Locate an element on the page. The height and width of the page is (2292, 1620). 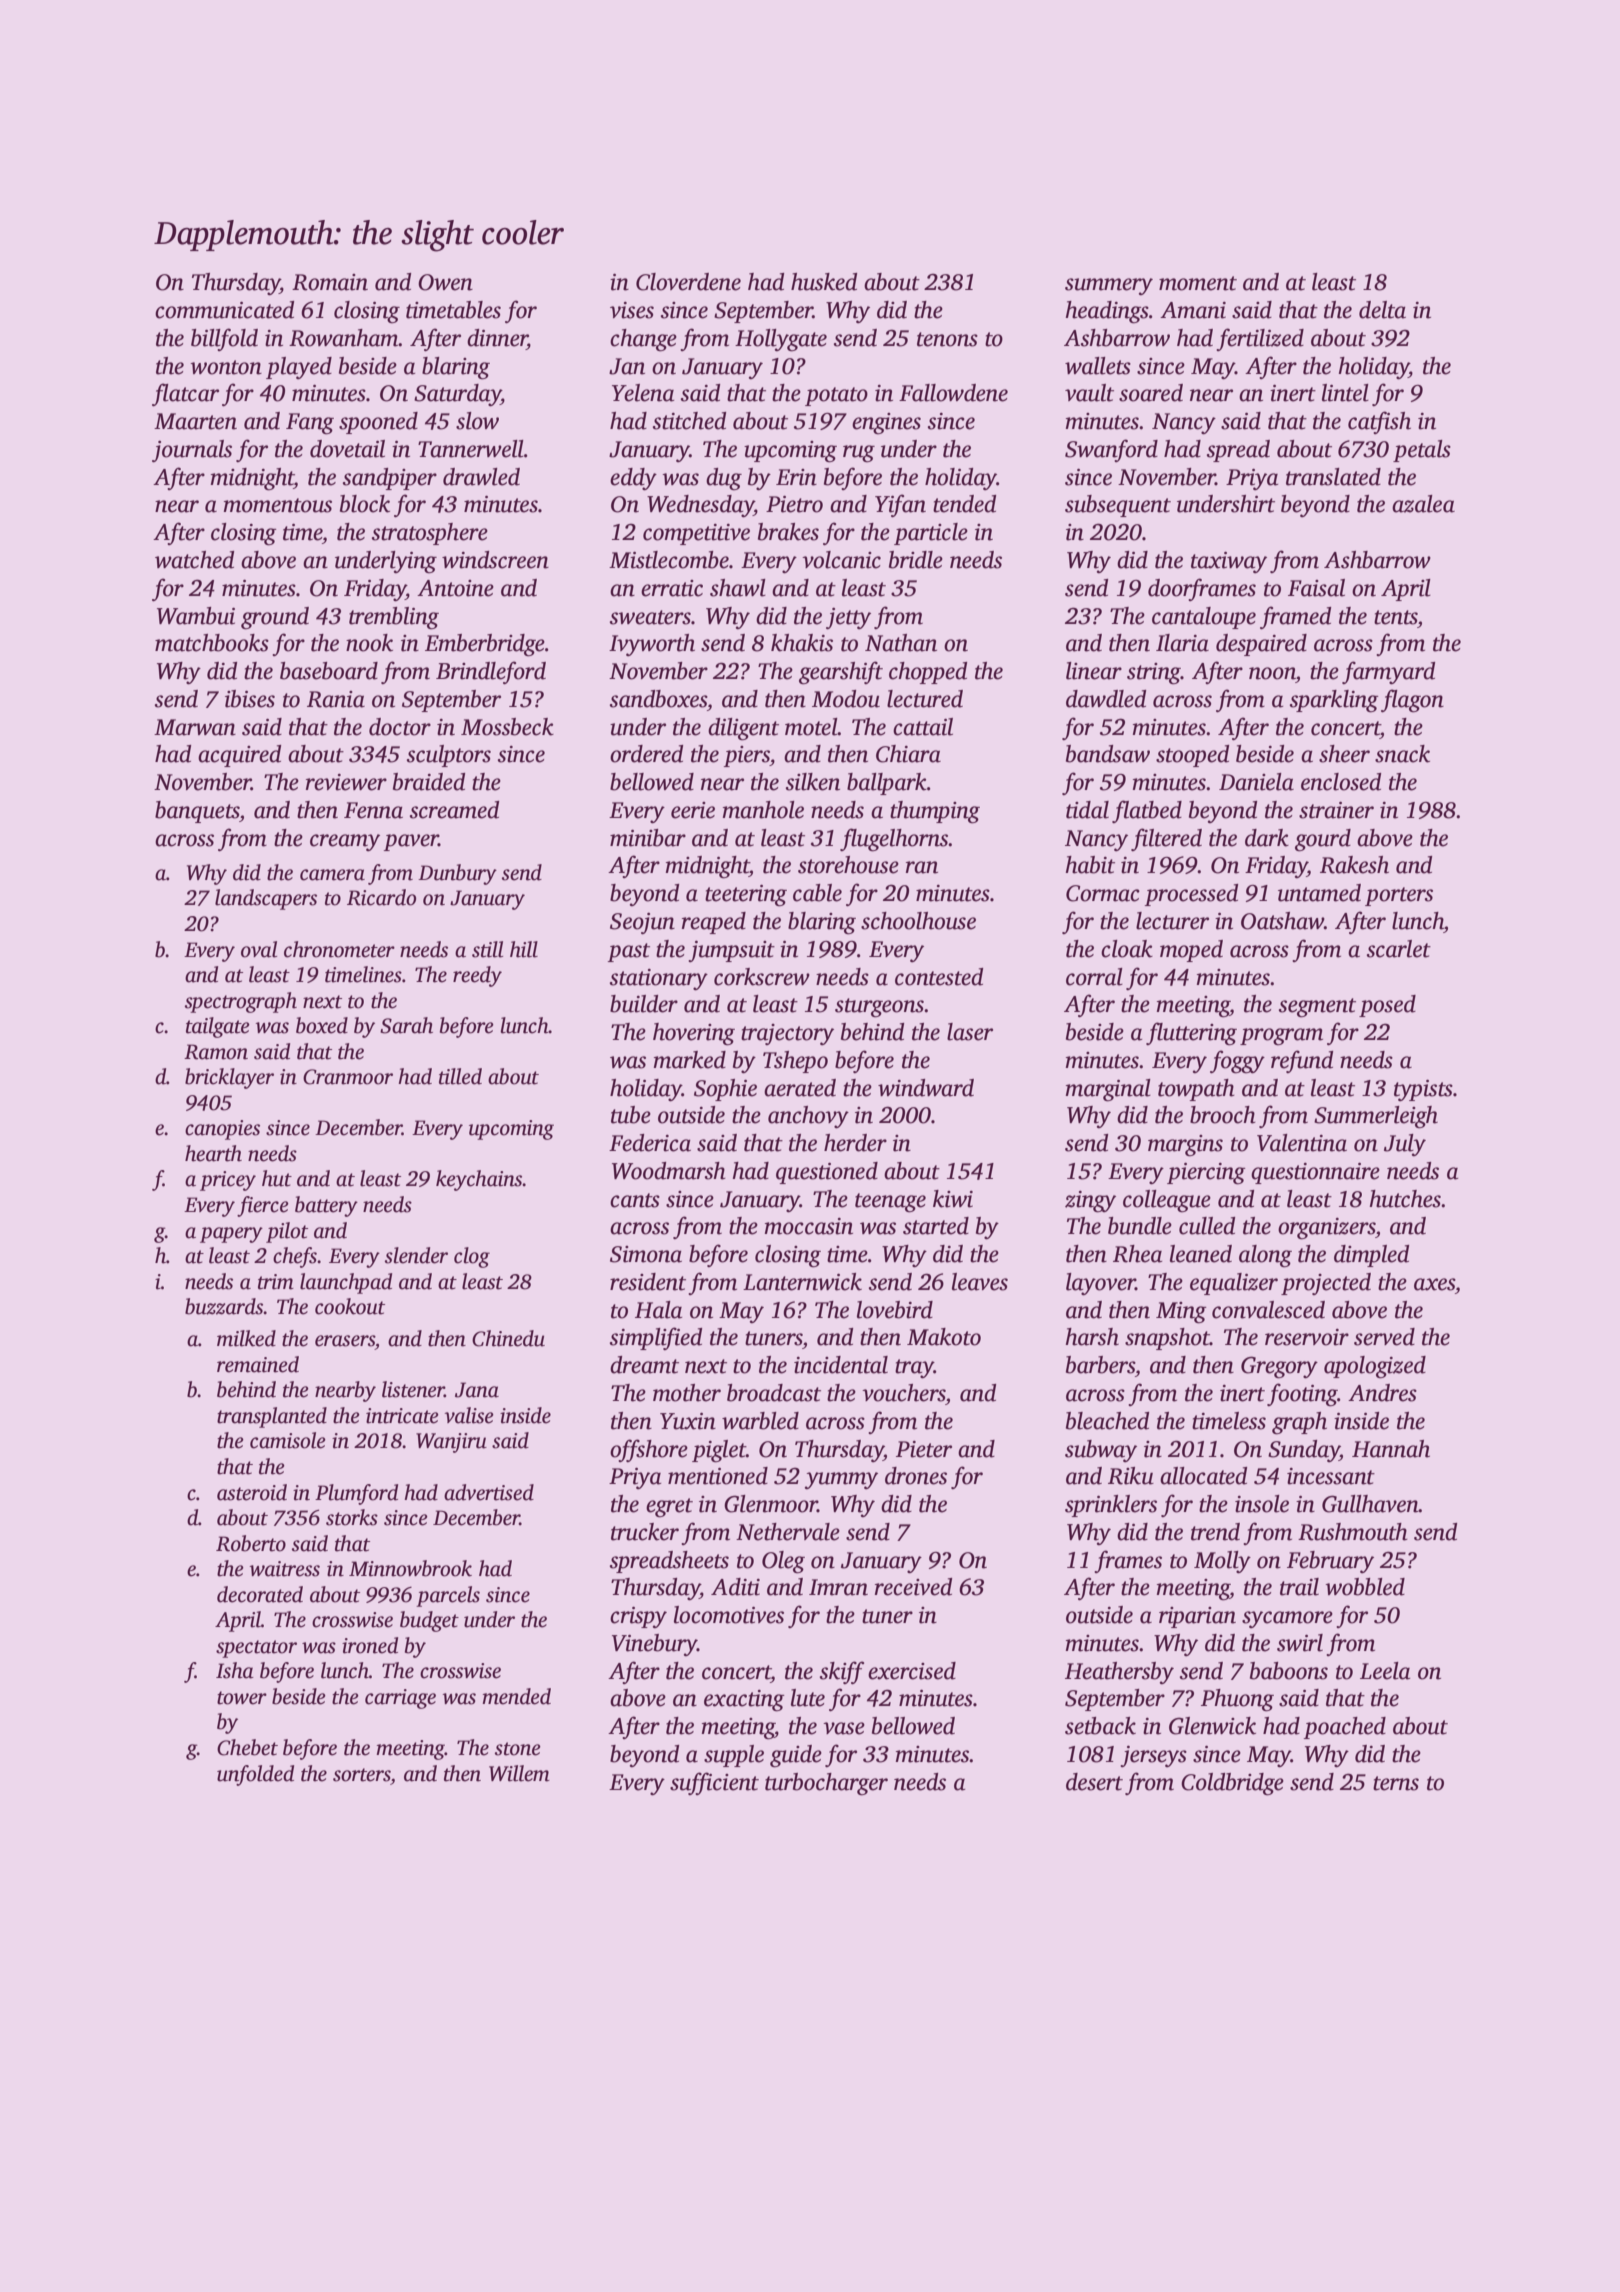
Cloverdene is located at coordinates (688, 282).
